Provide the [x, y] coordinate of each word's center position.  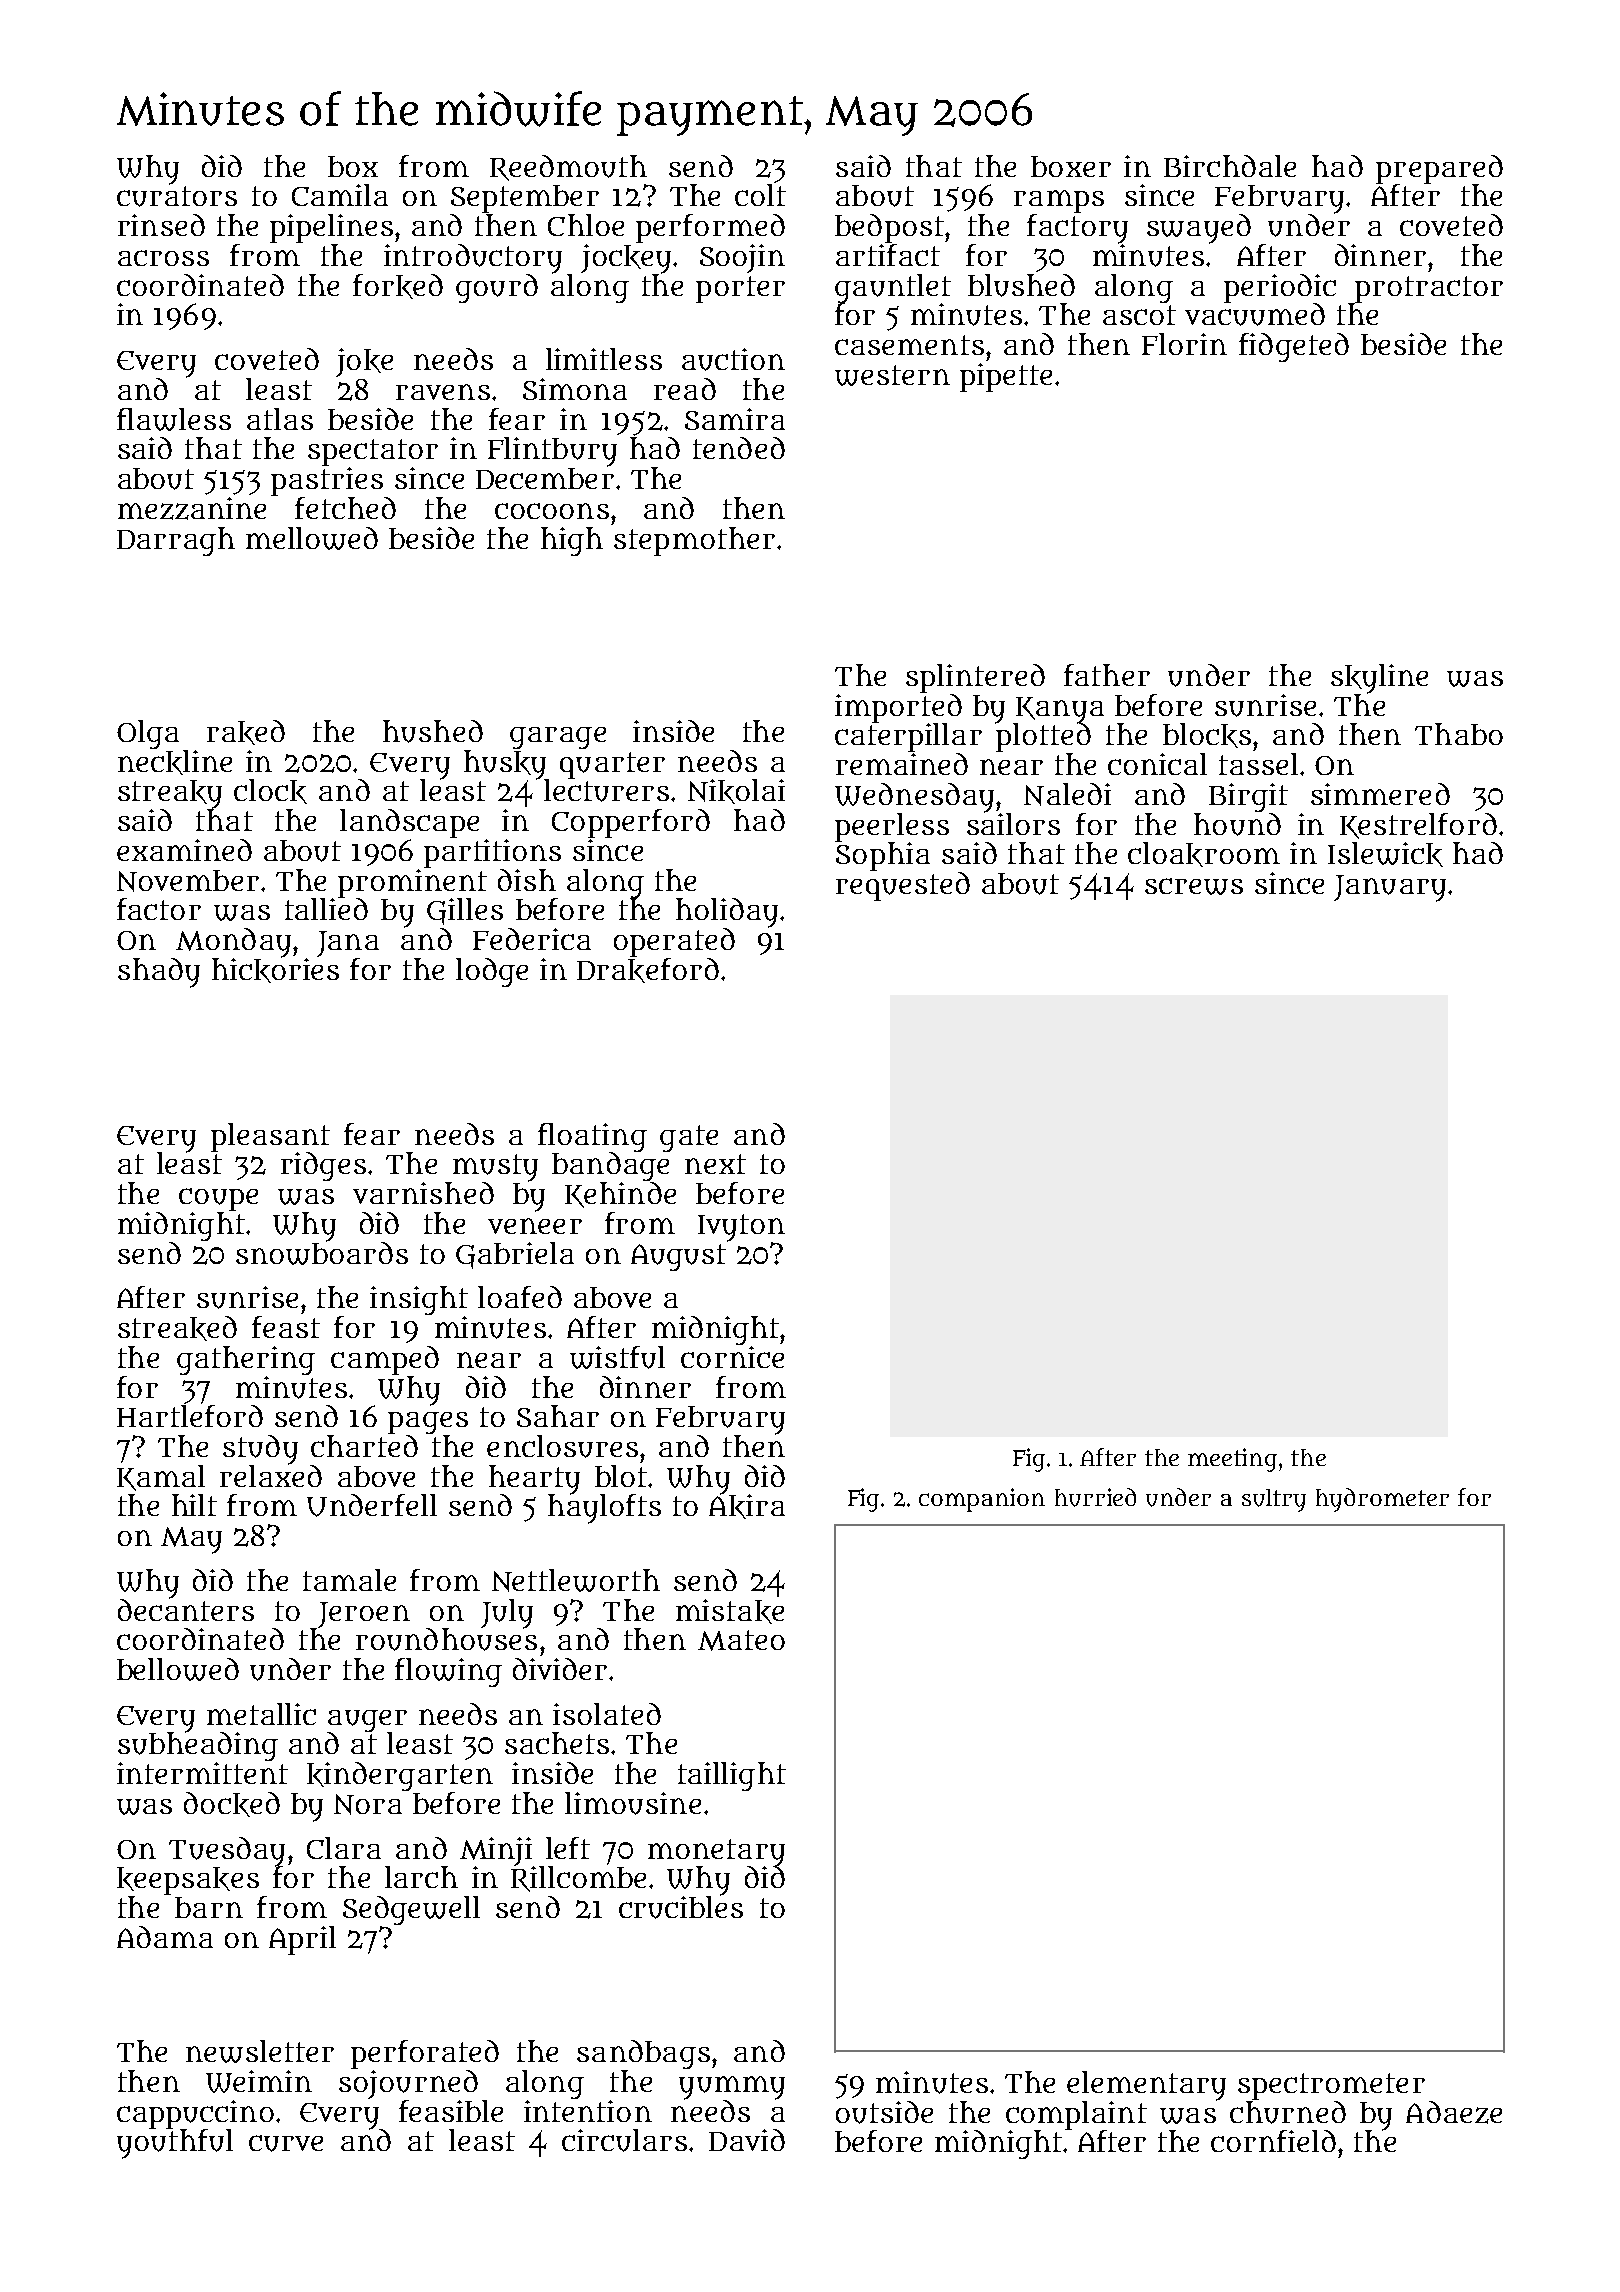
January [1390, 888]
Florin [1184, 344]
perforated [425, 2054]
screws [1194, 886]
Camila [340, 195]
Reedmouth [568, 168]
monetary [716, 1852]
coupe [218, 1199]
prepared [1439, 169]
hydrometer [1382, 1500]
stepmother [694, 541]
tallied [326, 909]
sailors [1013, 823]
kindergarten [400, 1776]
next [715, 1164]
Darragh [176, 541]
